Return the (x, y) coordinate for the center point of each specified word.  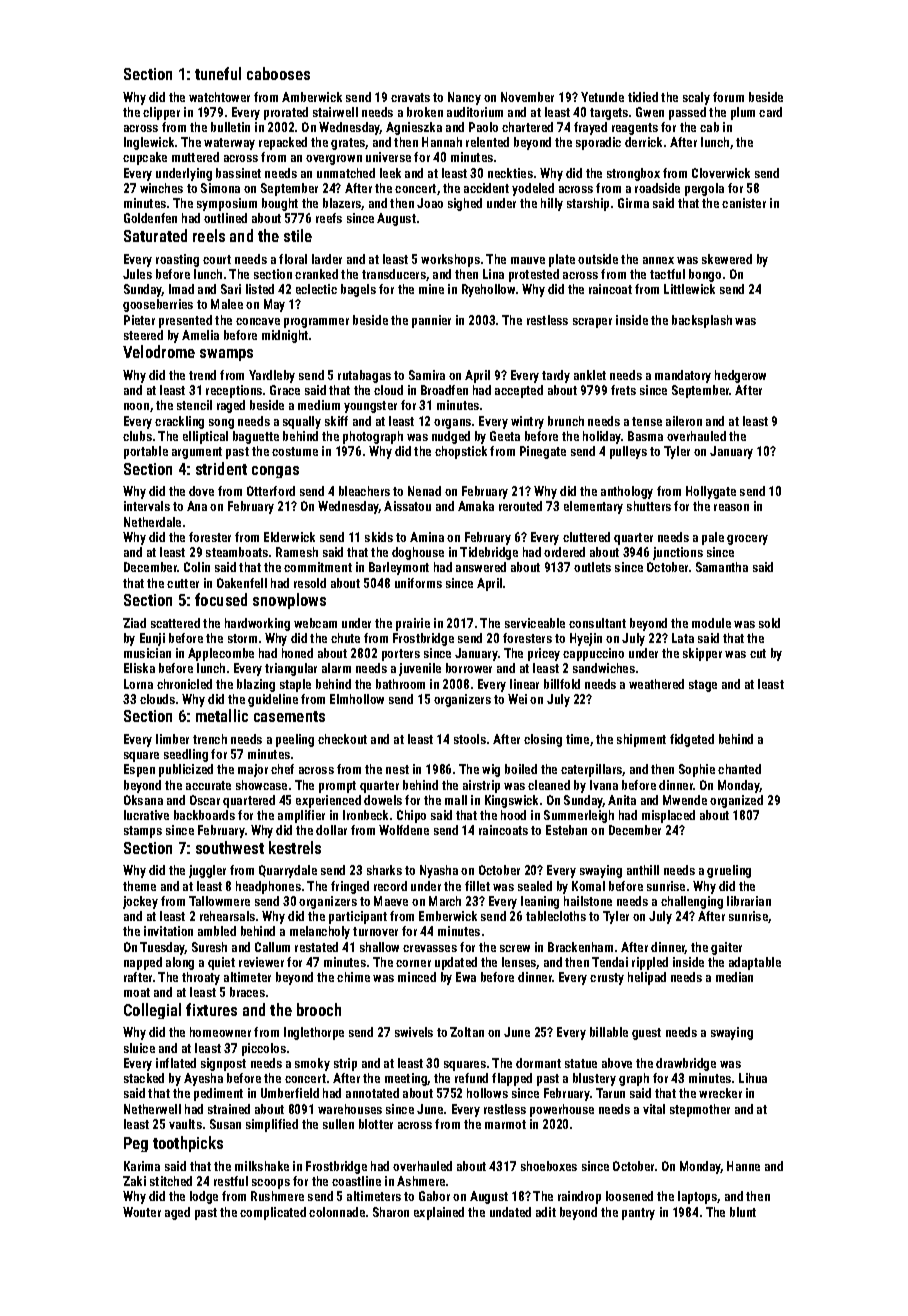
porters (401, 655)
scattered (175, 623)
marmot (505, 1124)
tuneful (218, 73)
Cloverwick (721, 173)
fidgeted (692, 740)
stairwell (335, 112)
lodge (204, 1197)
